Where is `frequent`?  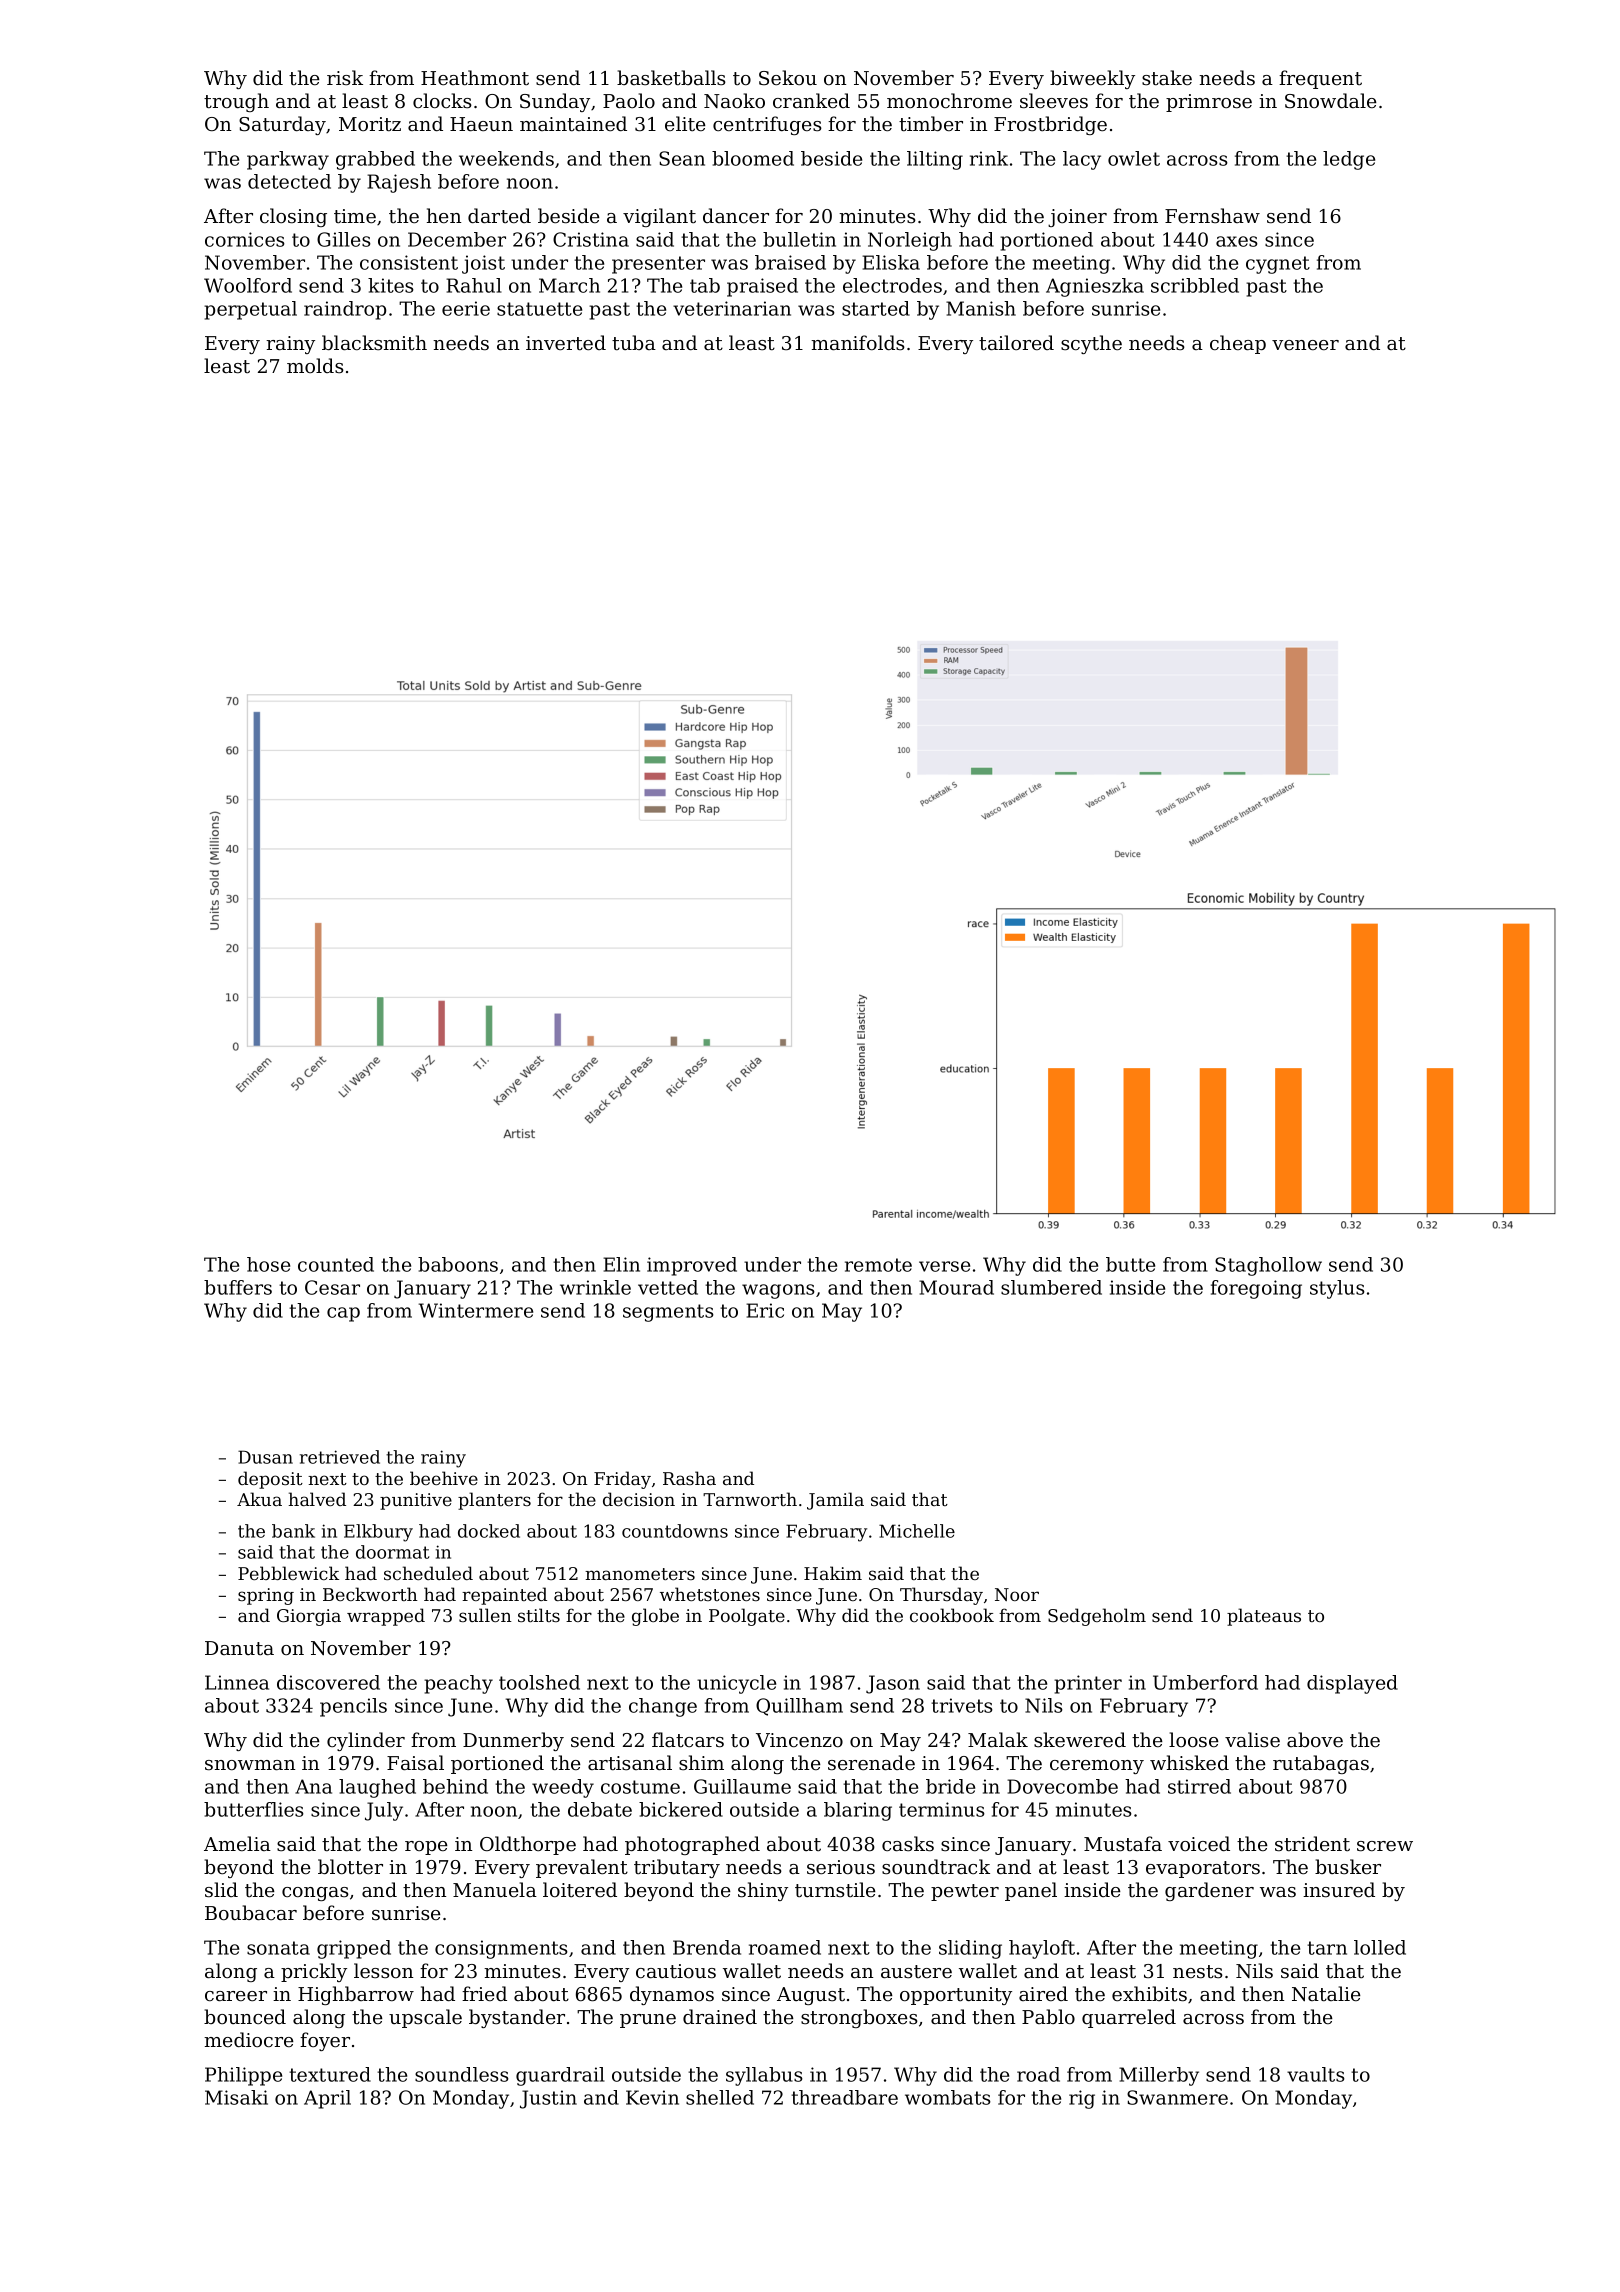 frequent is located at coordinates (1320, 79).
